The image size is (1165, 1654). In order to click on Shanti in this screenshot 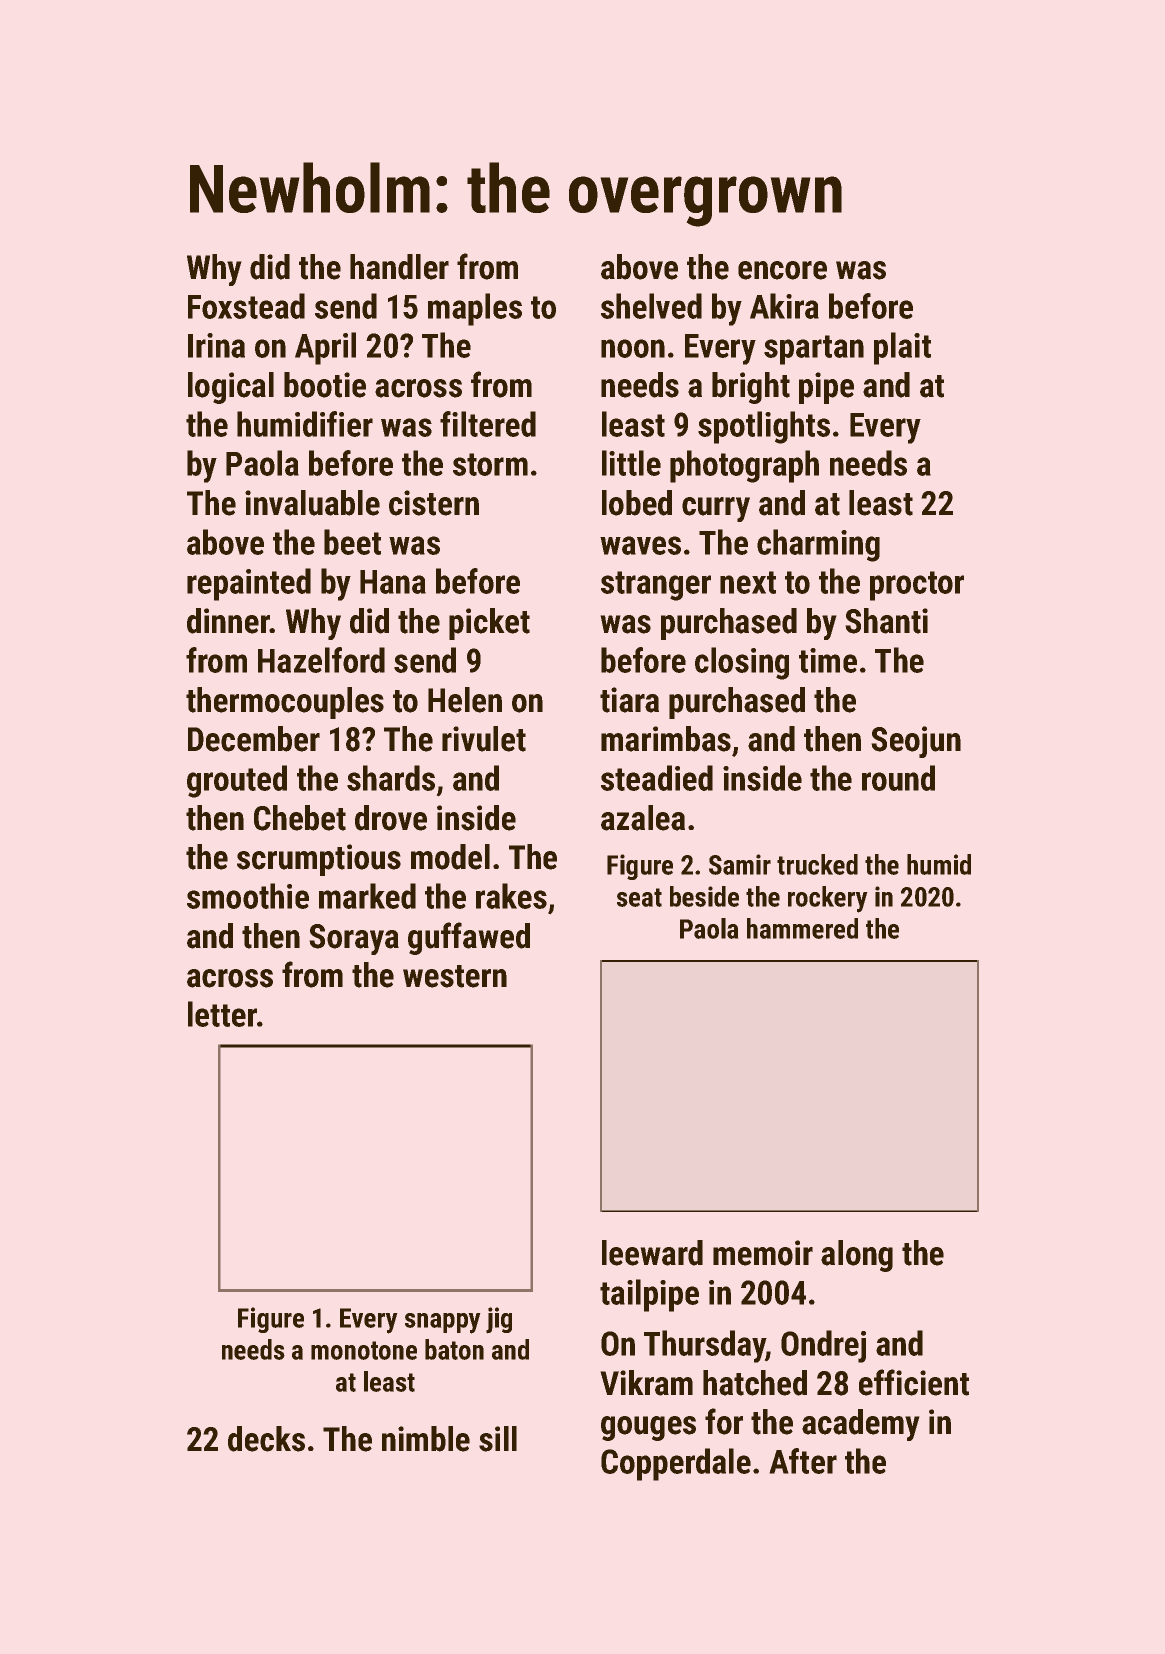, I will do `click(887, 621)`.
